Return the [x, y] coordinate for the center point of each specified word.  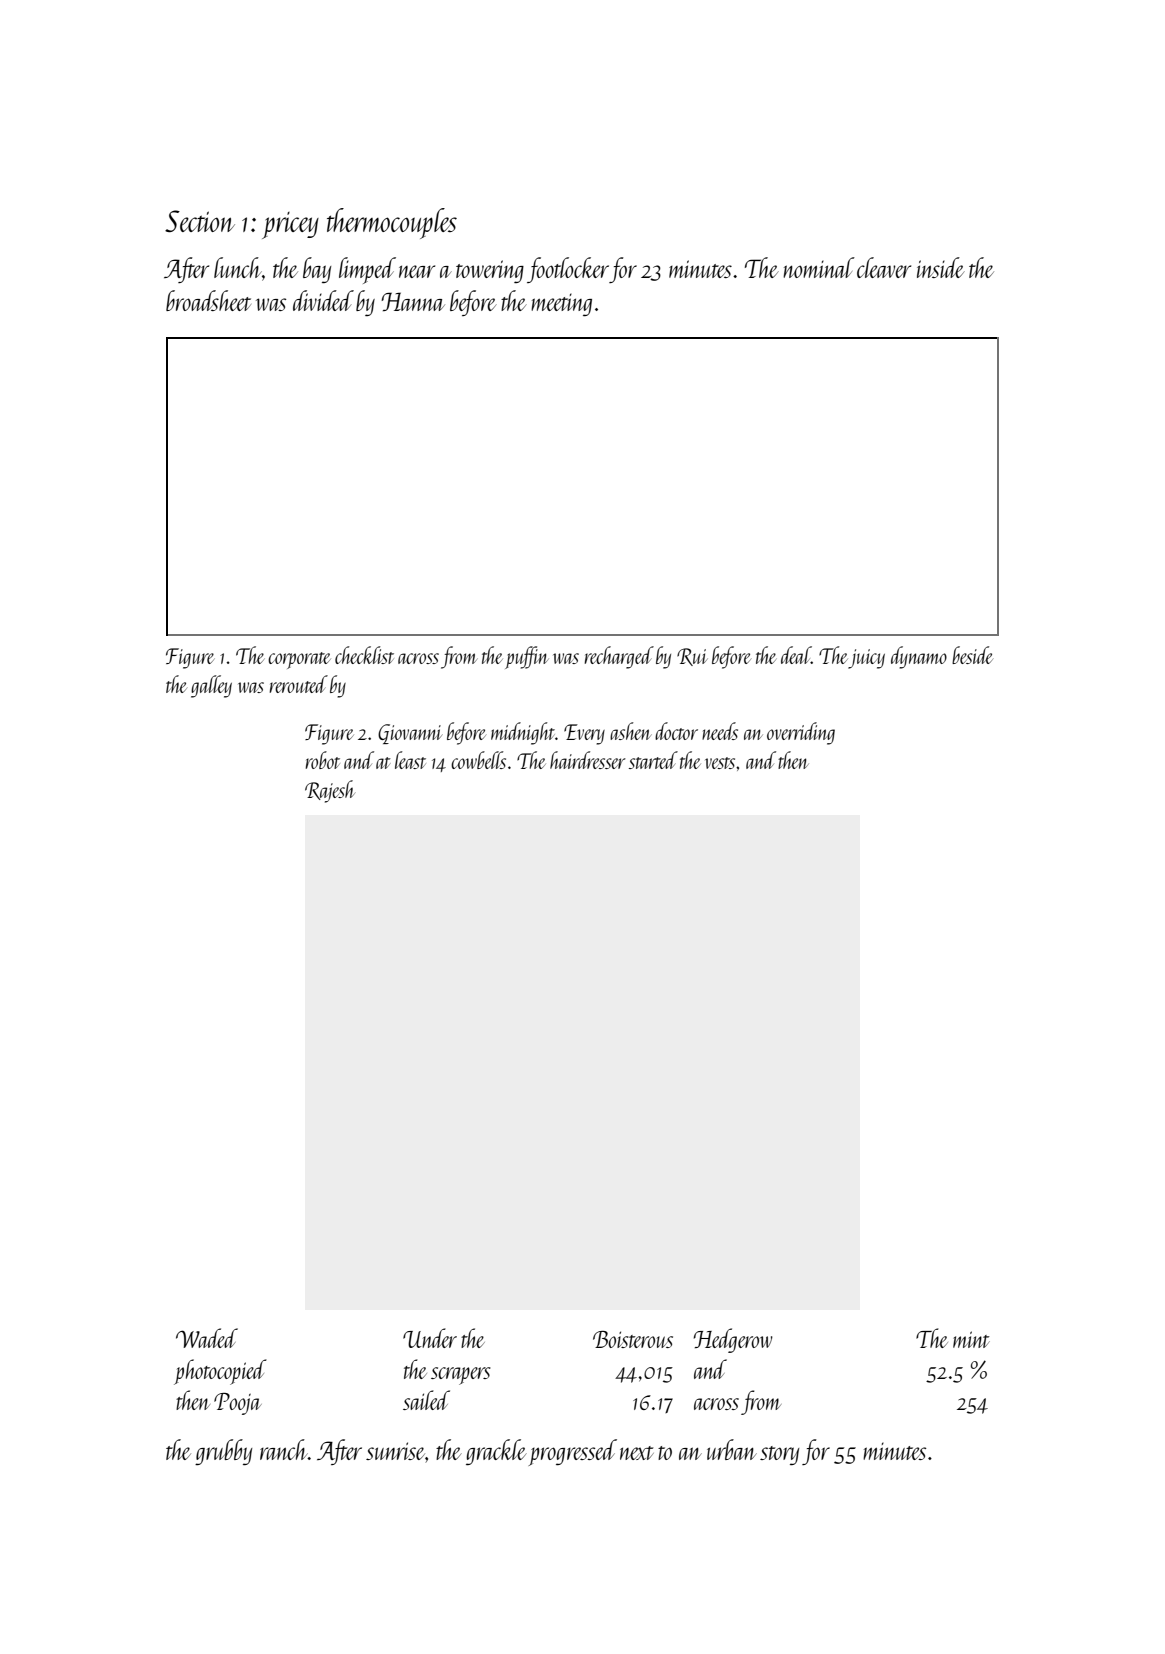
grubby [223, 1452]
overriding [801, 733]
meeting [561, 304]
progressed [573, 1452]
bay [317, 270]
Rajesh [330, 791]
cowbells [478, 760]
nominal [819, 267]
